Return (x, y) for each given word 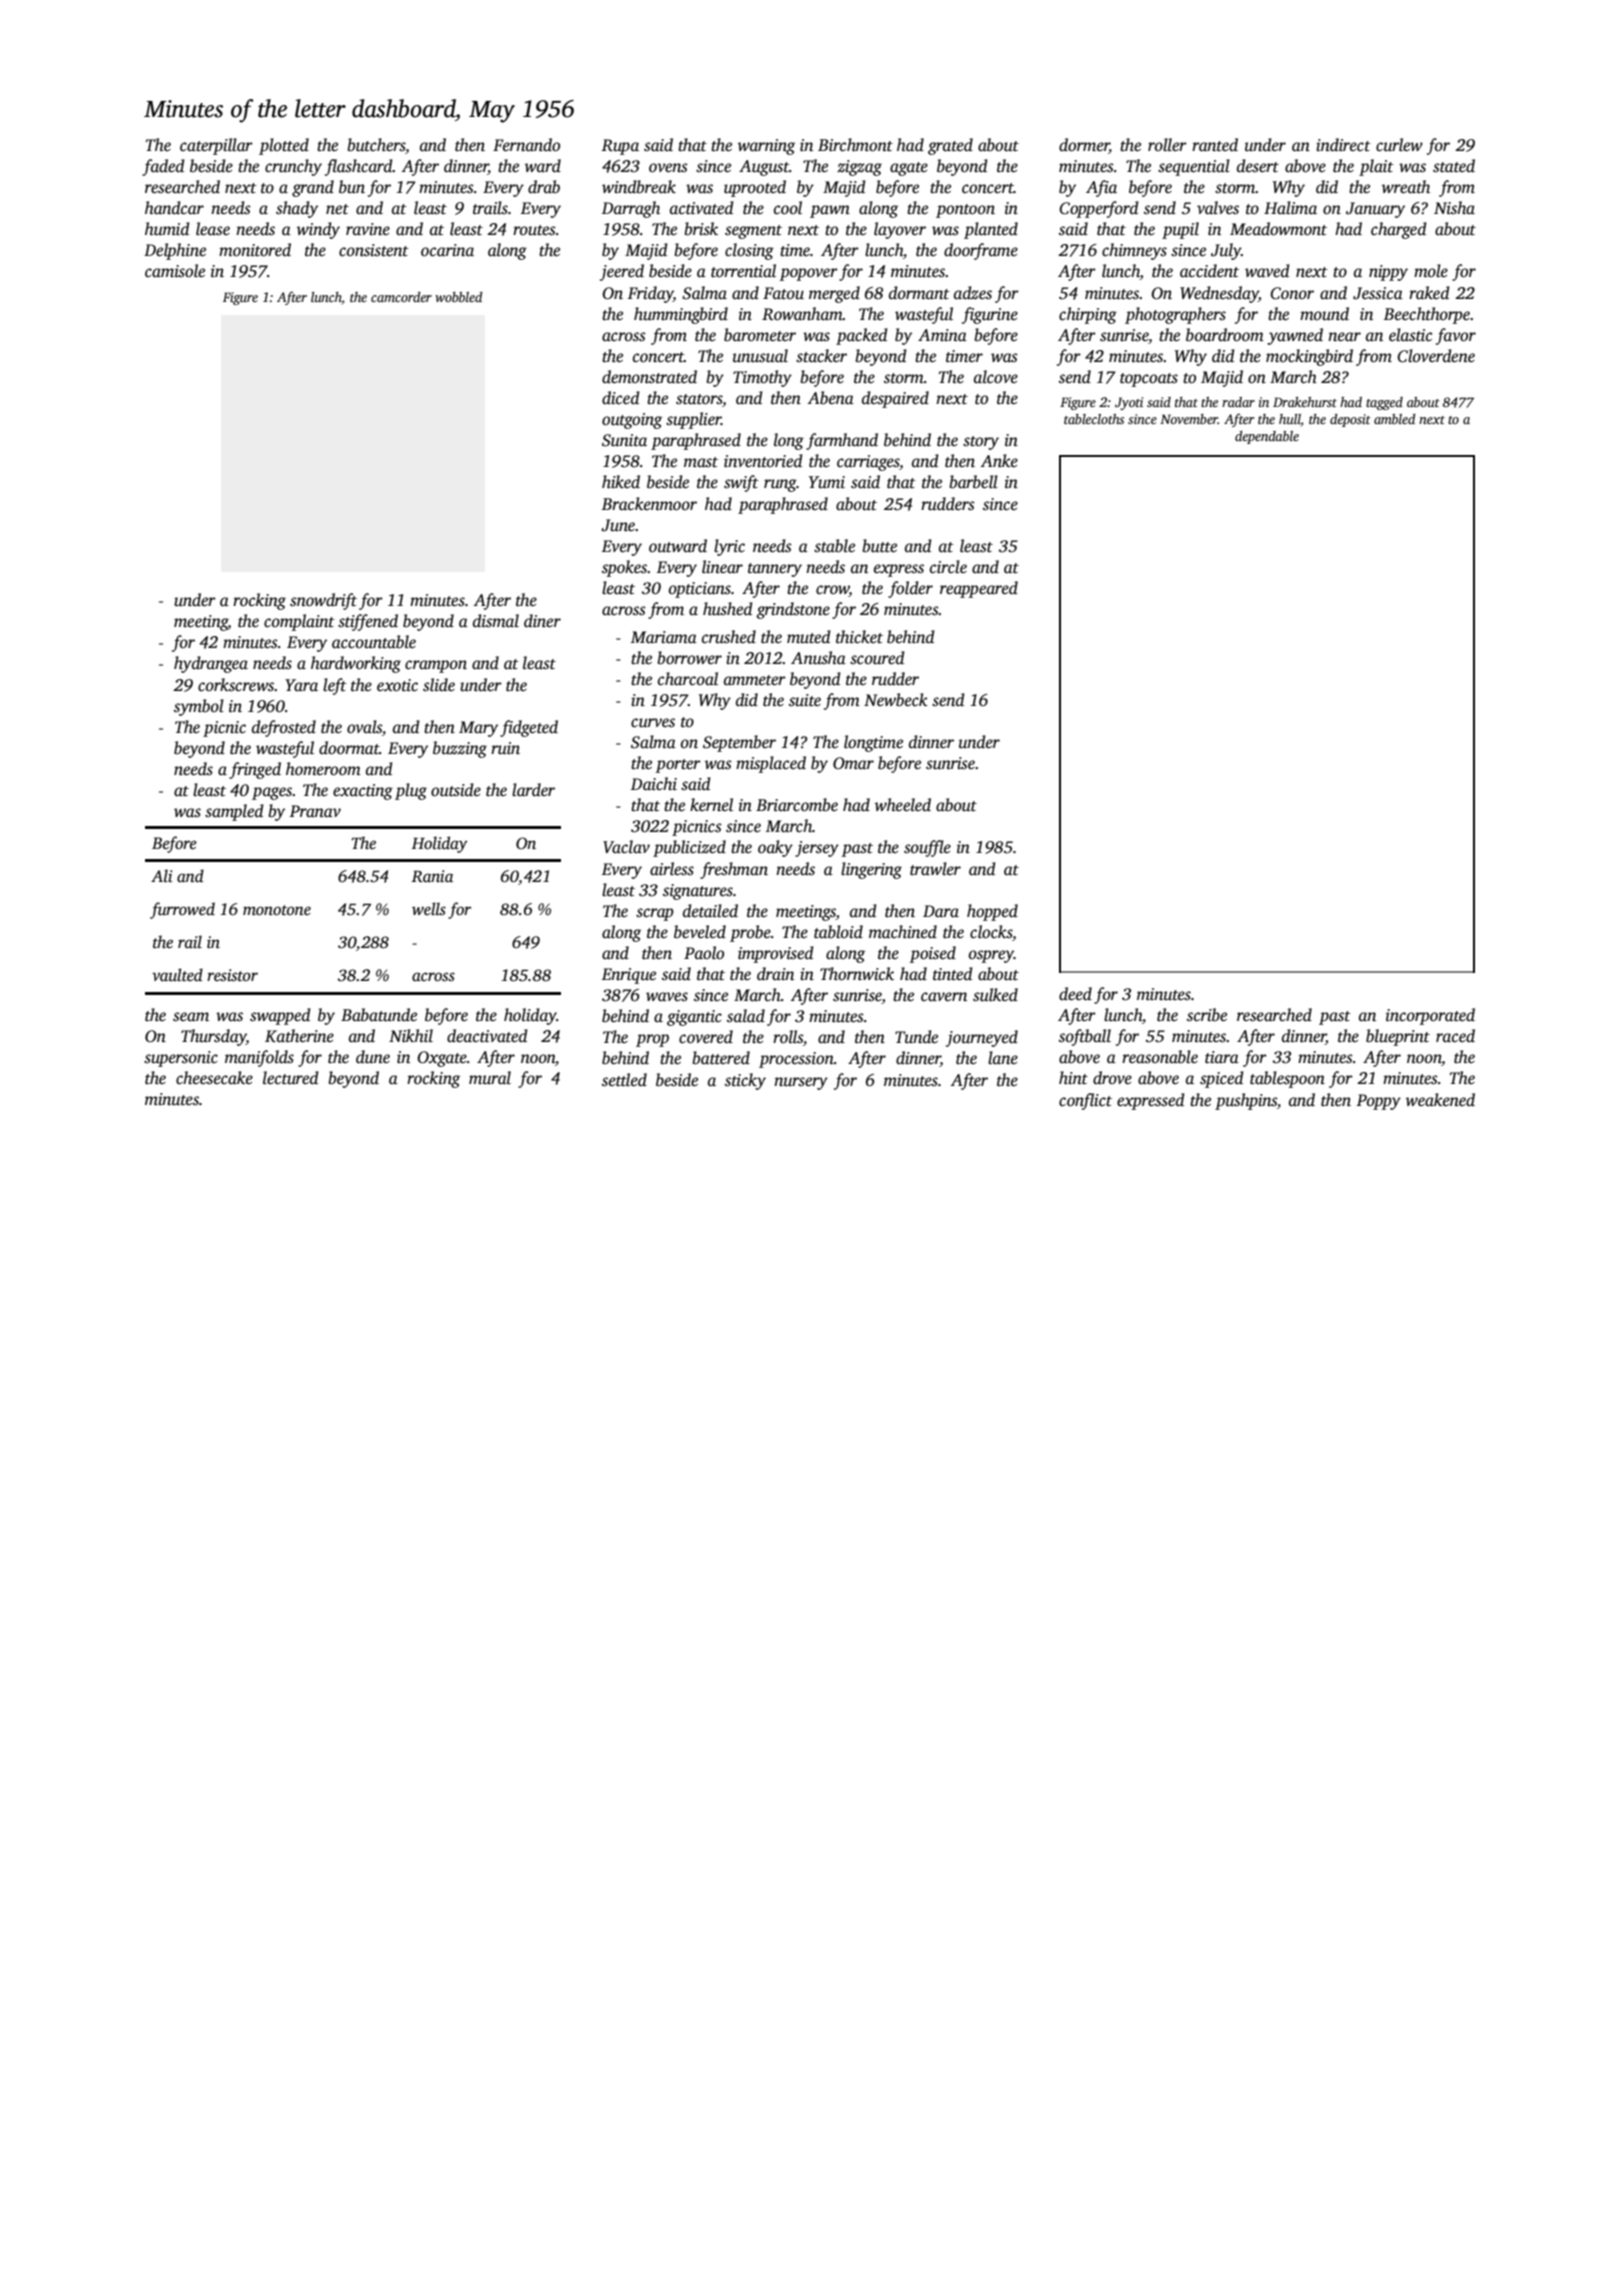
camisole (175, 271)
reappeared (979, 589)
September (739, 743)
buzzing (460, 749)
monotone (277, 910)
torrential (743, 271)
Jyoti (1129, 403)
